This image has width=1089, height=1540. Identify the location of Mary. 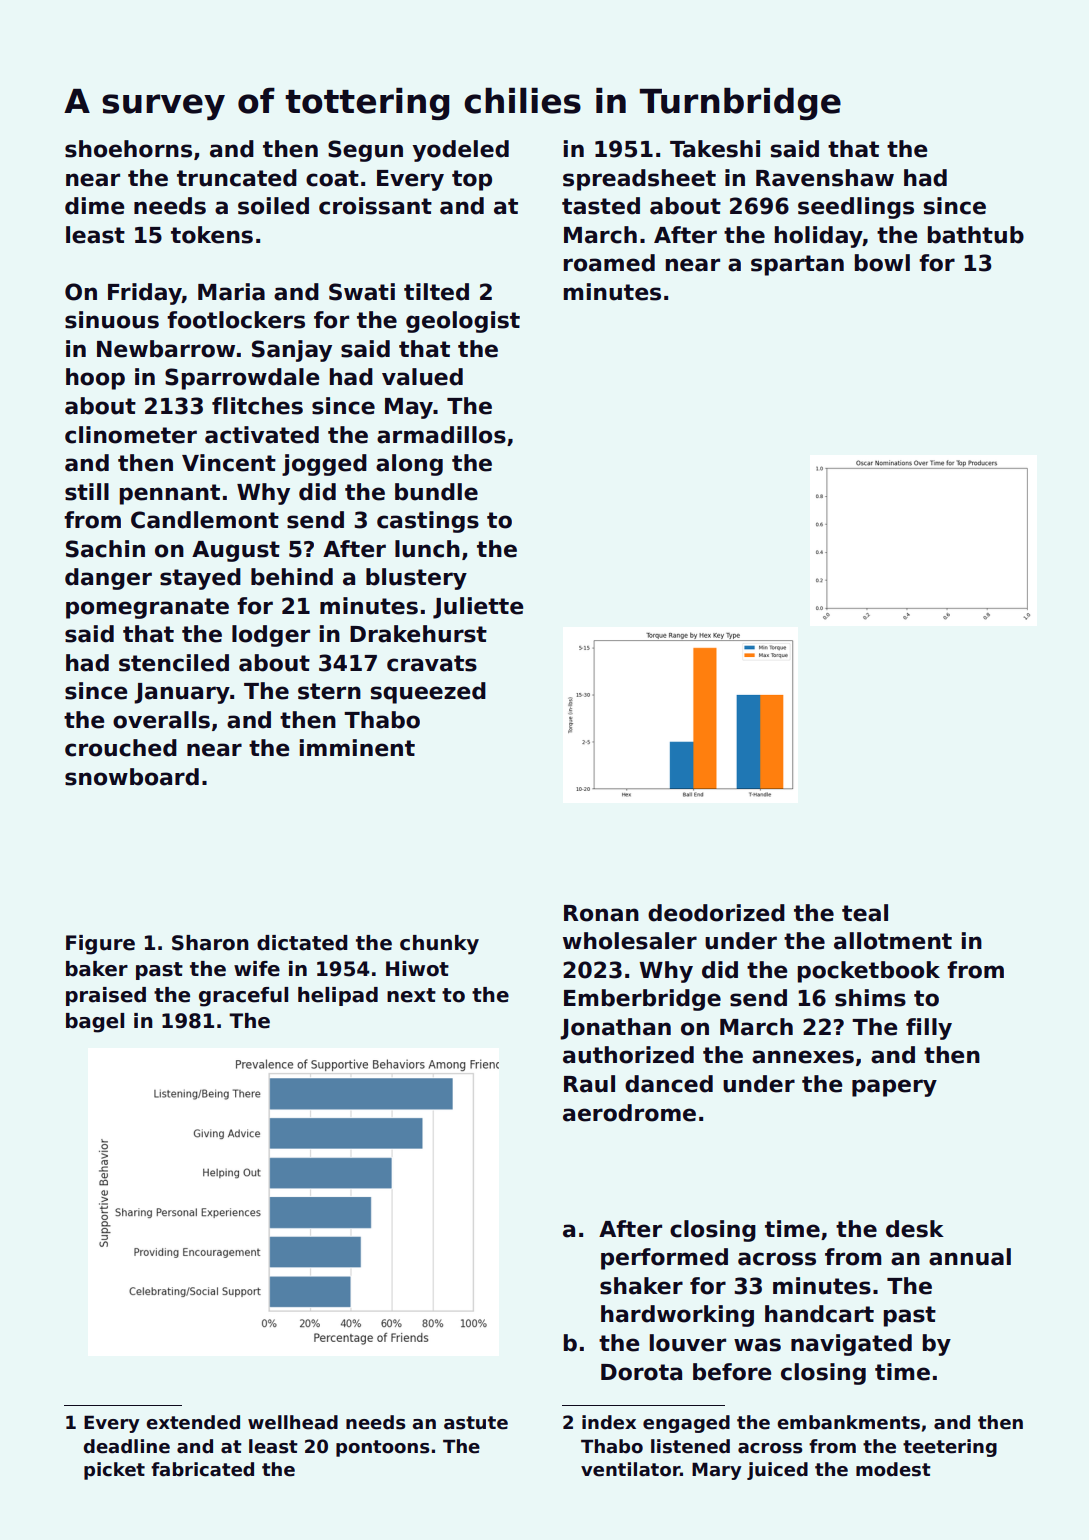
(717, 1471).
